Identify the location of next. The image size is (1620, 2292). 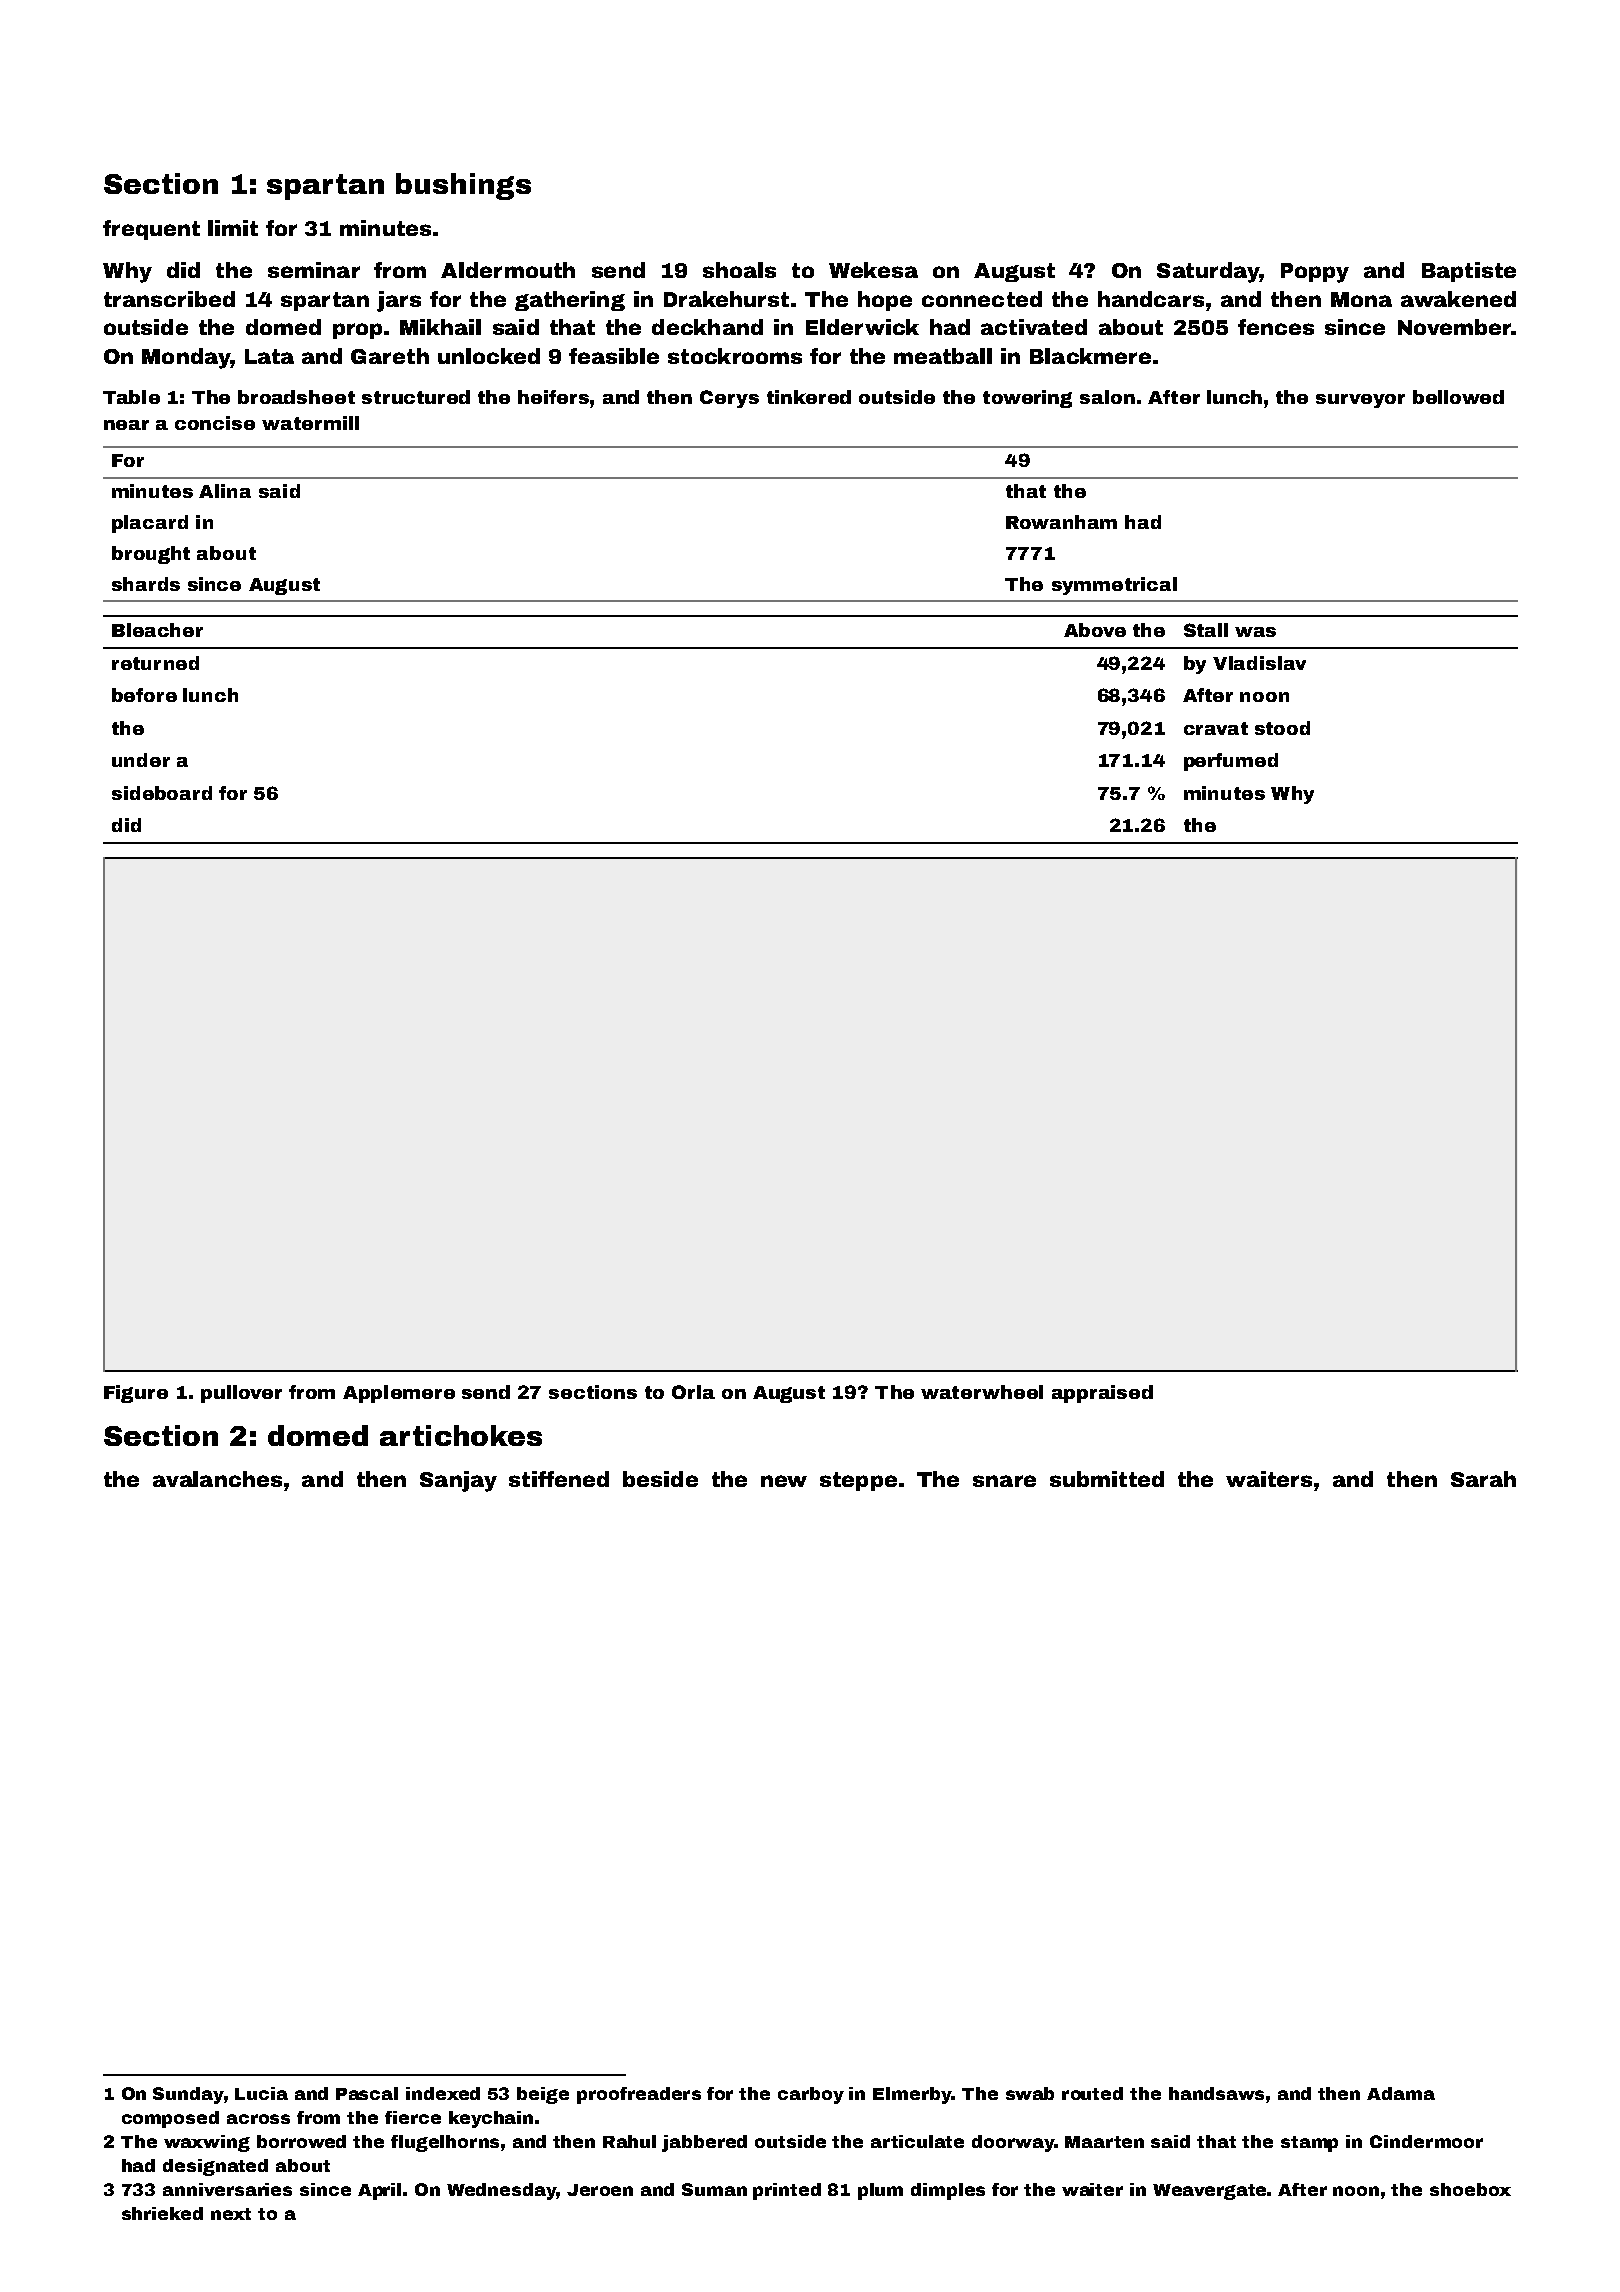
(231, 2214).
